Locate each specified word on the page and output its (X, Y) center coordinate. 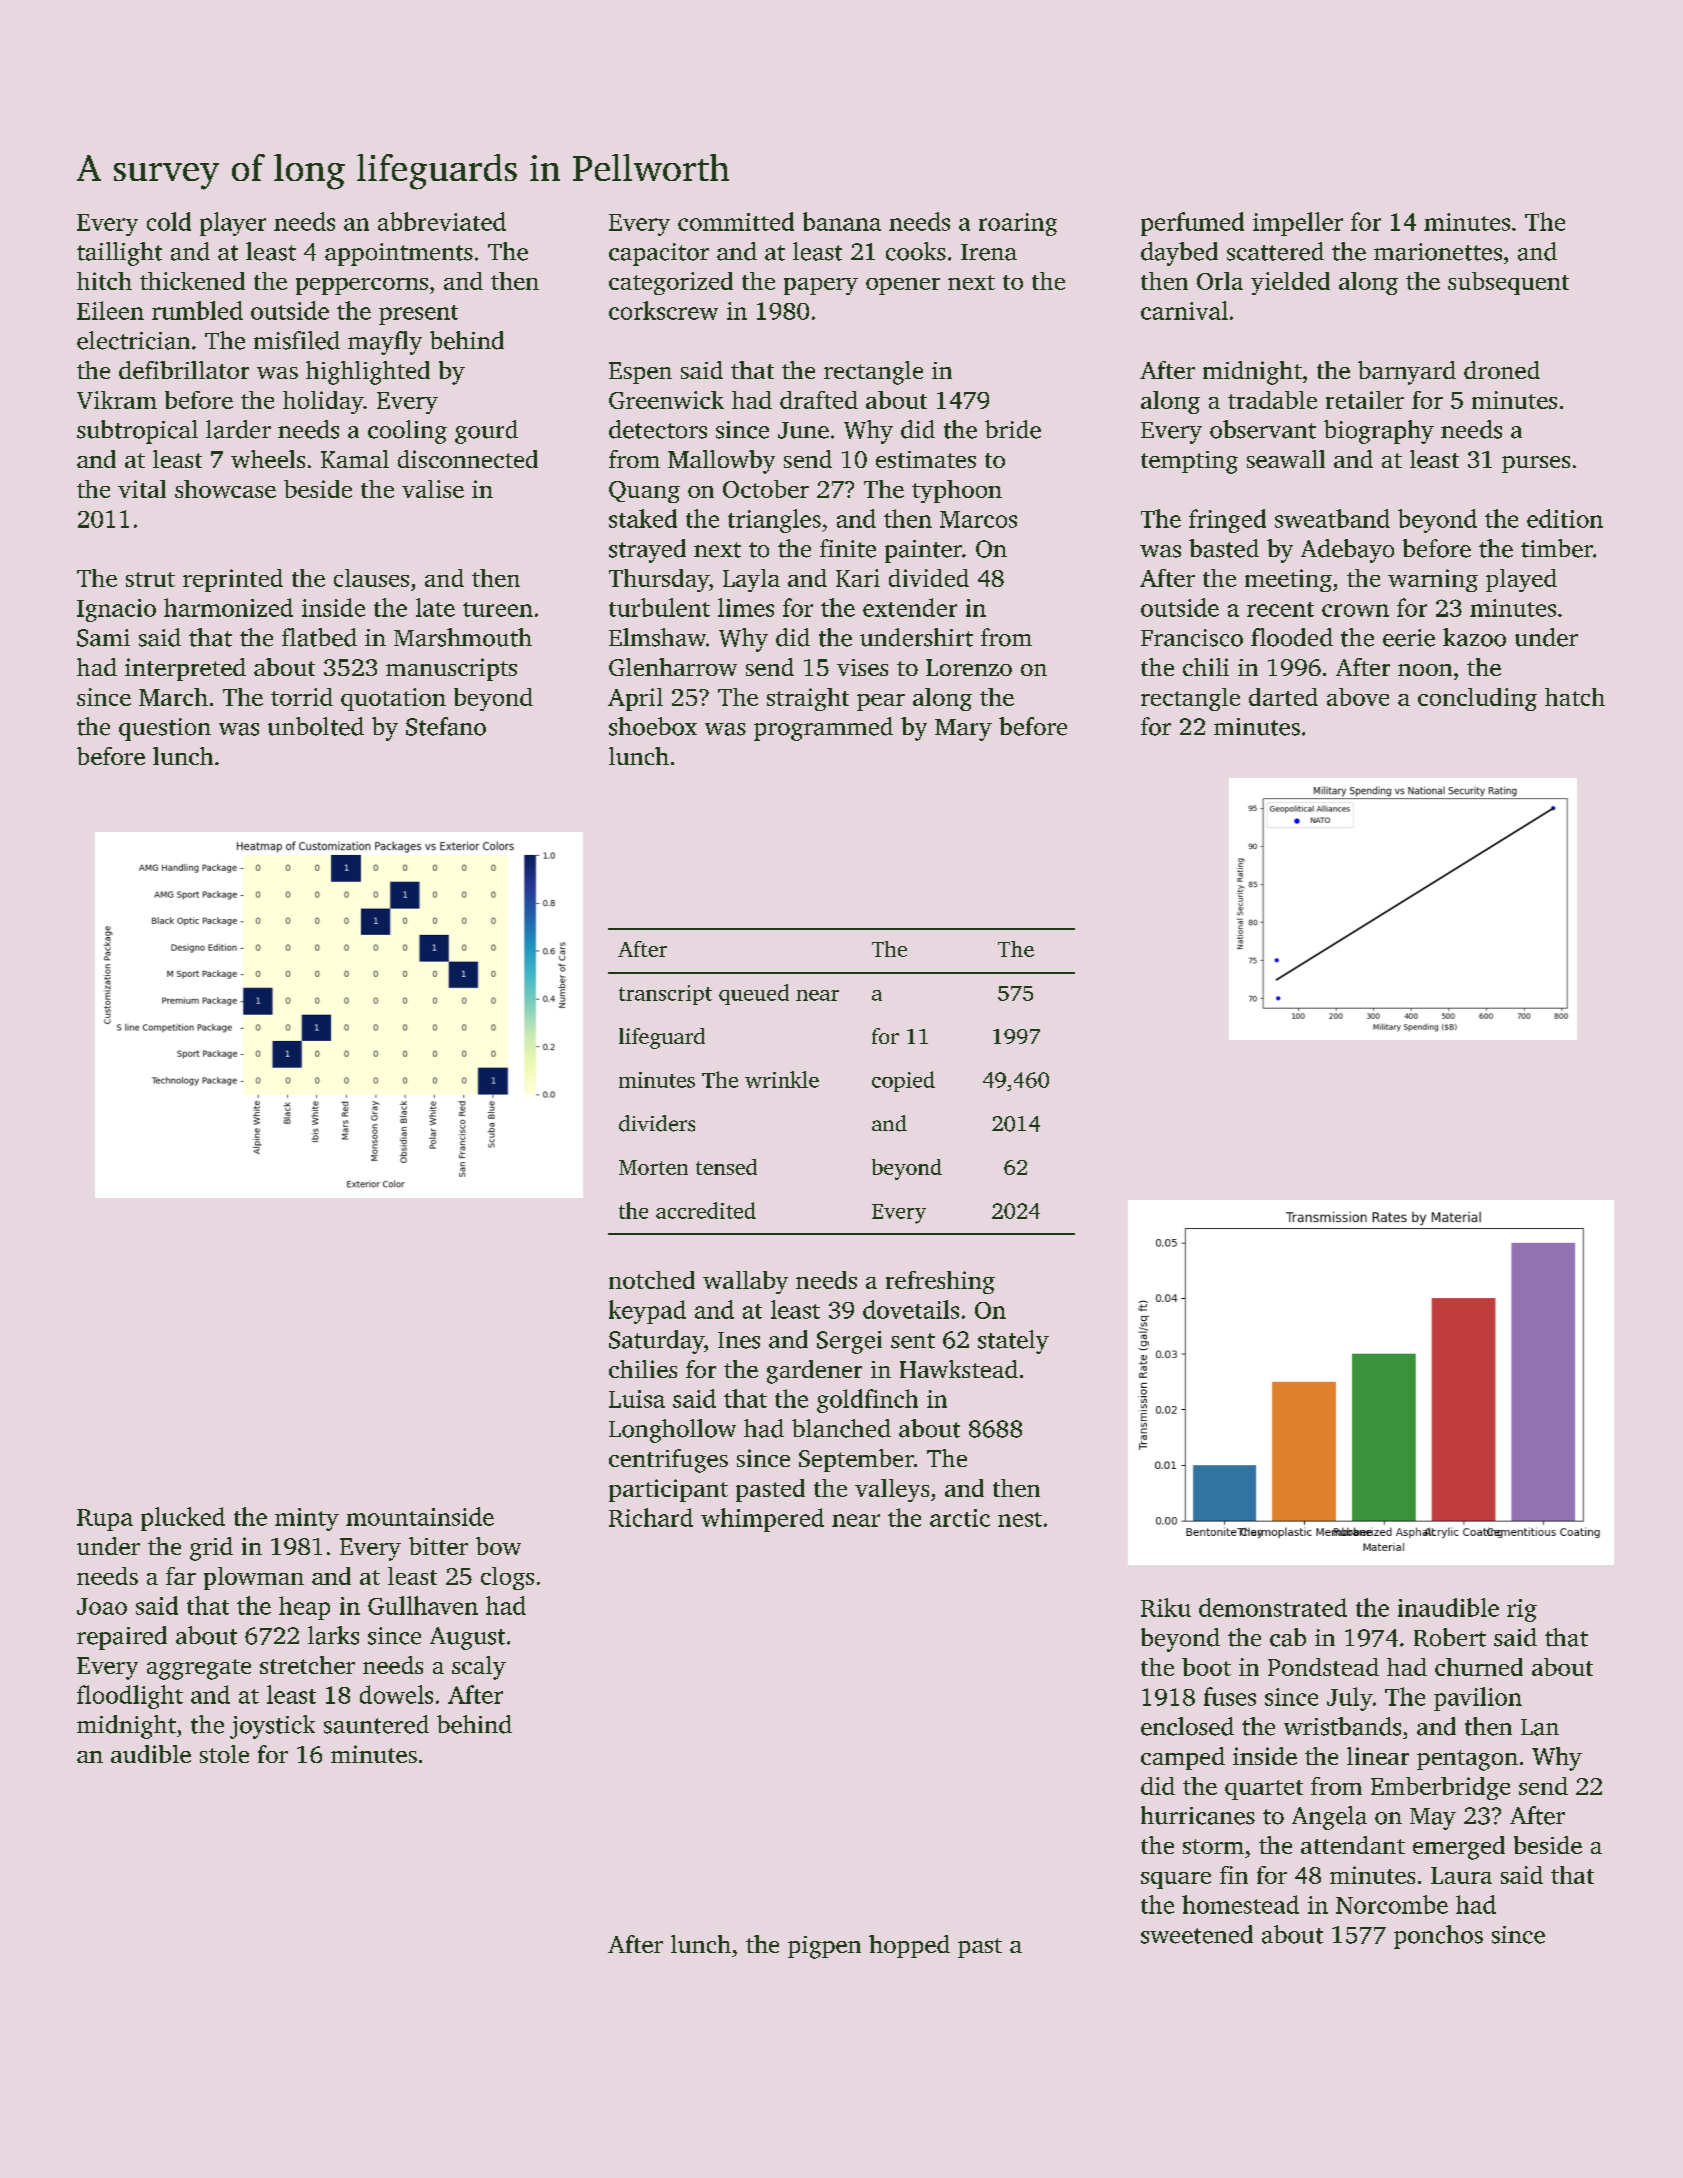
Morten (653, 1167)
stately (1013, 1342)
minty (307, 1519)
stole (224, 1754)
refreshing (940, 1282)
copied (903, 1081)
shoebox (653, 726)
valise (433, 489)
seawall (1286, 459)
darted (1283, 697)
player (233, 224)
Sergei (849, 1342)
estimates (926, 459)
